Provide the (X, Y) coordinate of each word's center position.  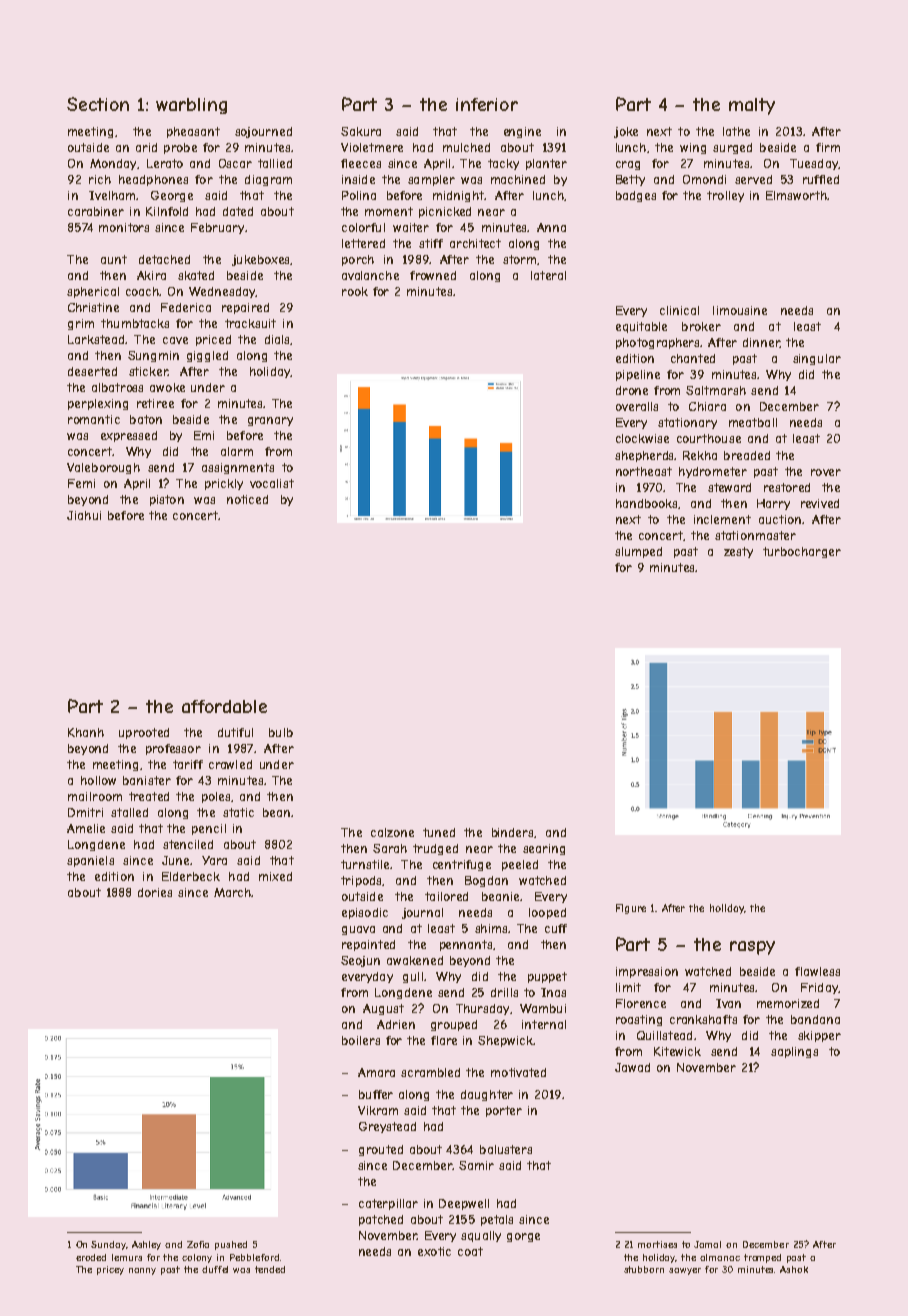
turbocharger (802, 552)
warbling (191, 106)
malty (752, 106)
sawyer (685, 1271)
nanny (142, 1271)
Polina (359, 195)
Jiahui (84, 515)
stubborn (644, 1269)
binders (512, 832)
